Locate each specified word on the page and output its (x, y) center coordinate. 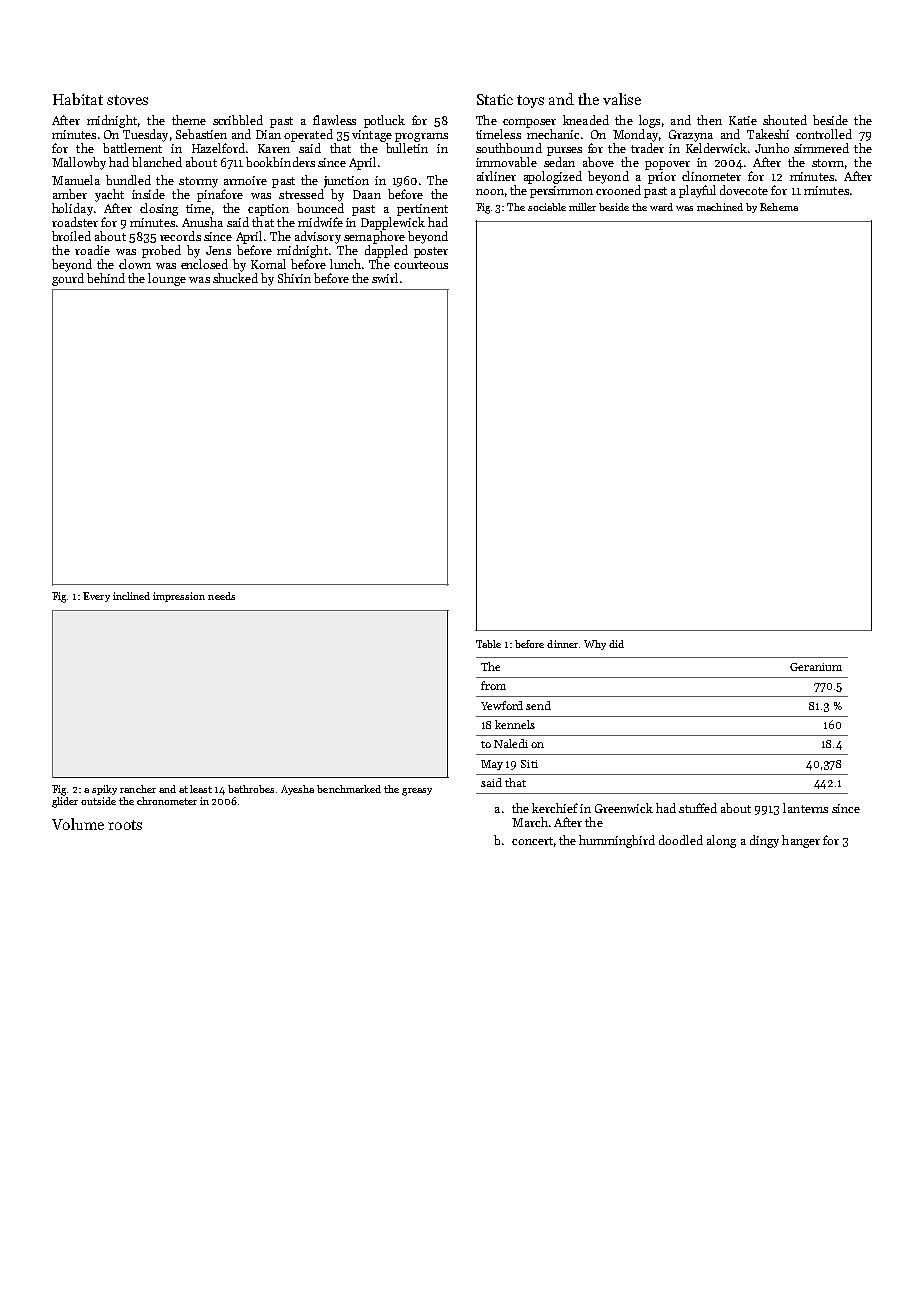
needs (221, 596)
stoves (127, 100)
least (201, 789)
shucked (235, 278)
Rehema (779, 207)
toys (530, 101)
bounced (320, 208)
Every (96, 597)
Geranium (816, 667)
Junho (772, 148)
